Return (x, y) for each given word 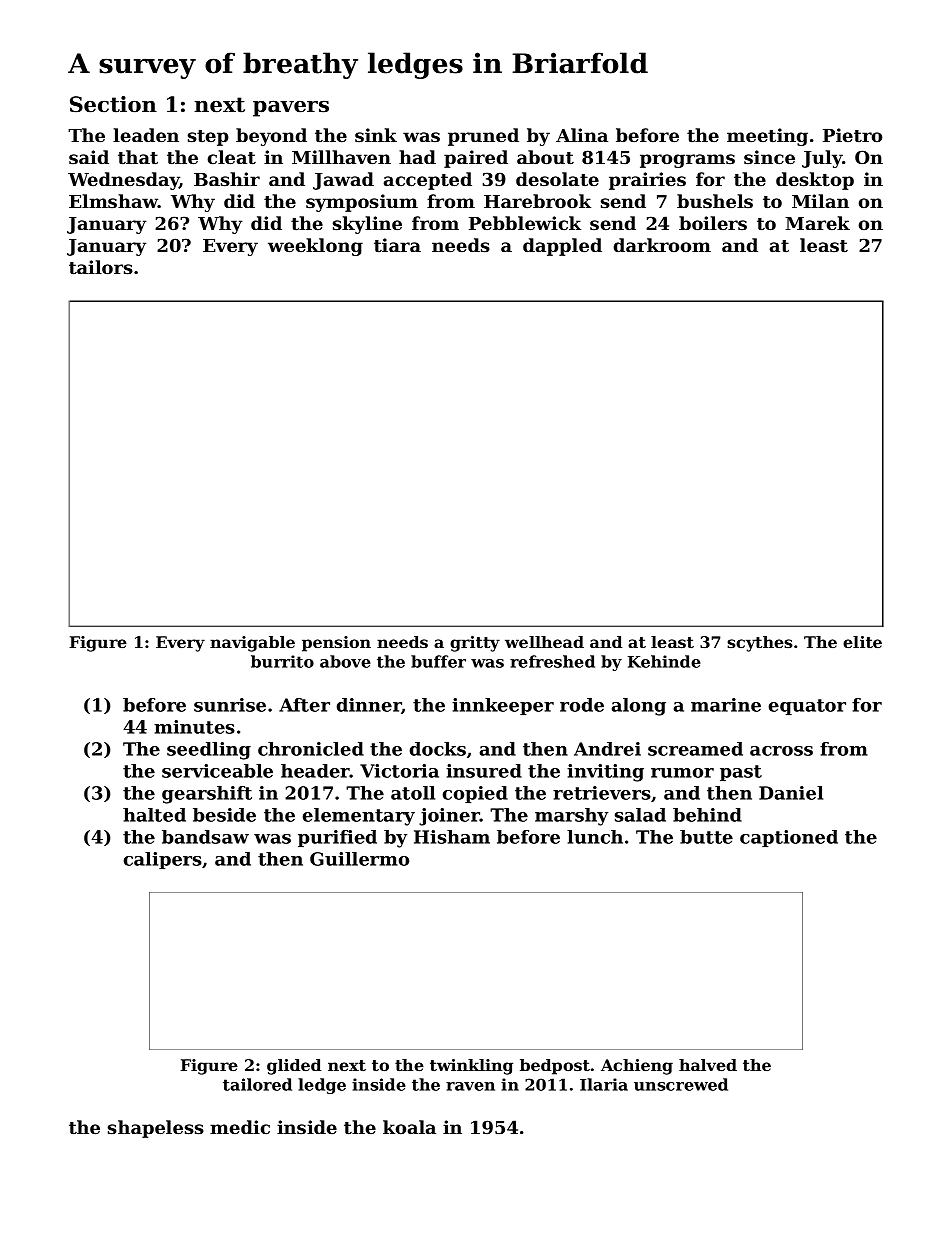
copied (475, 794)
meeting (767, 137)
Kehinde (664, 661)
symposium (362, 203)
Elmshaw (113, 201)
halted (154, 815)
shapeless (156, 1129)
